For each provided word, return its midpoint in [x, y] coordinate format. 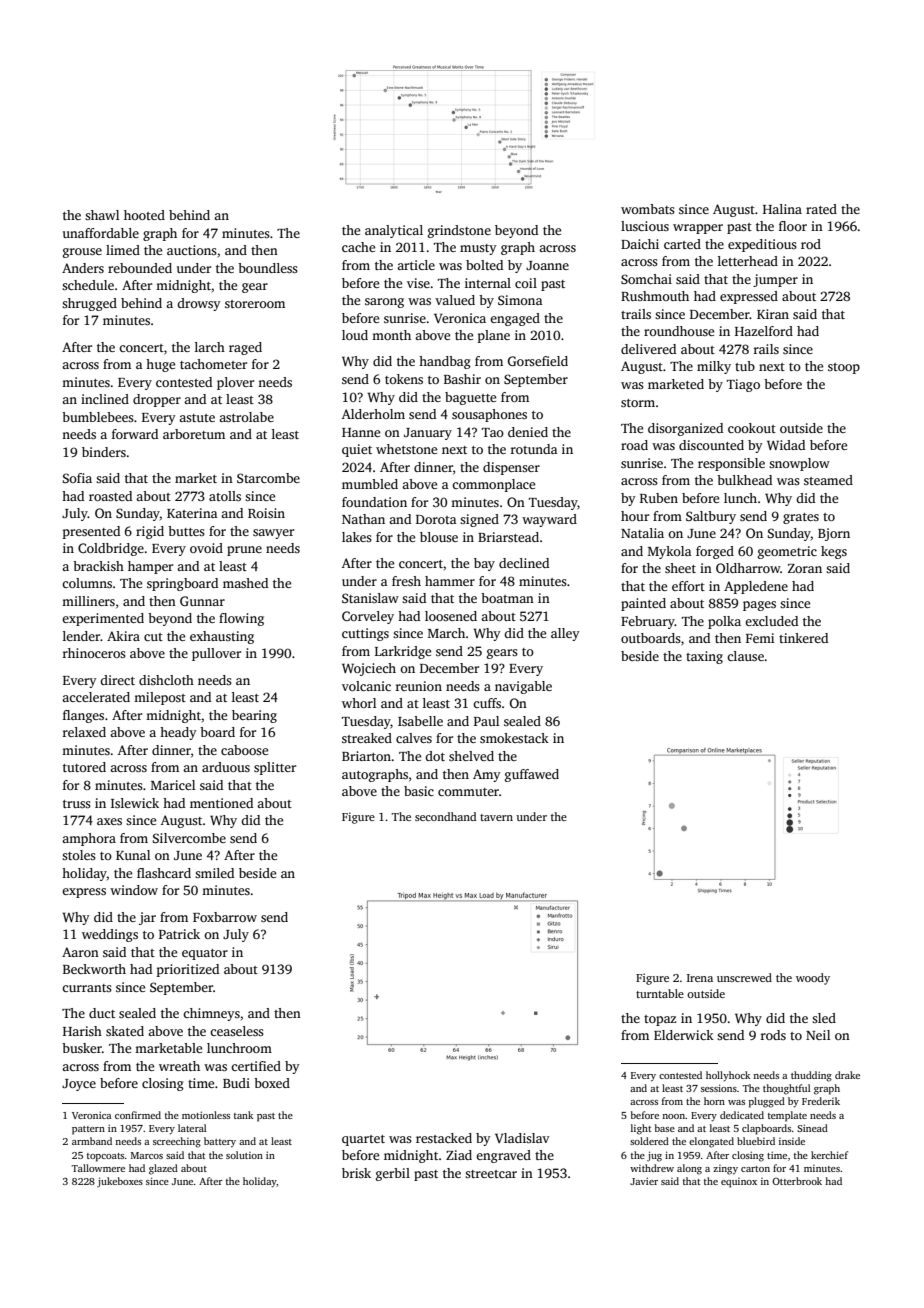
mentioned [221, 803]
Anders [83, 268]
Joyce [79, 1085]
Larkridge [403, 652]
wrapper [698, 229]
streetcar [491, 1174]
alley [565, 634]
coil [526, 283]
